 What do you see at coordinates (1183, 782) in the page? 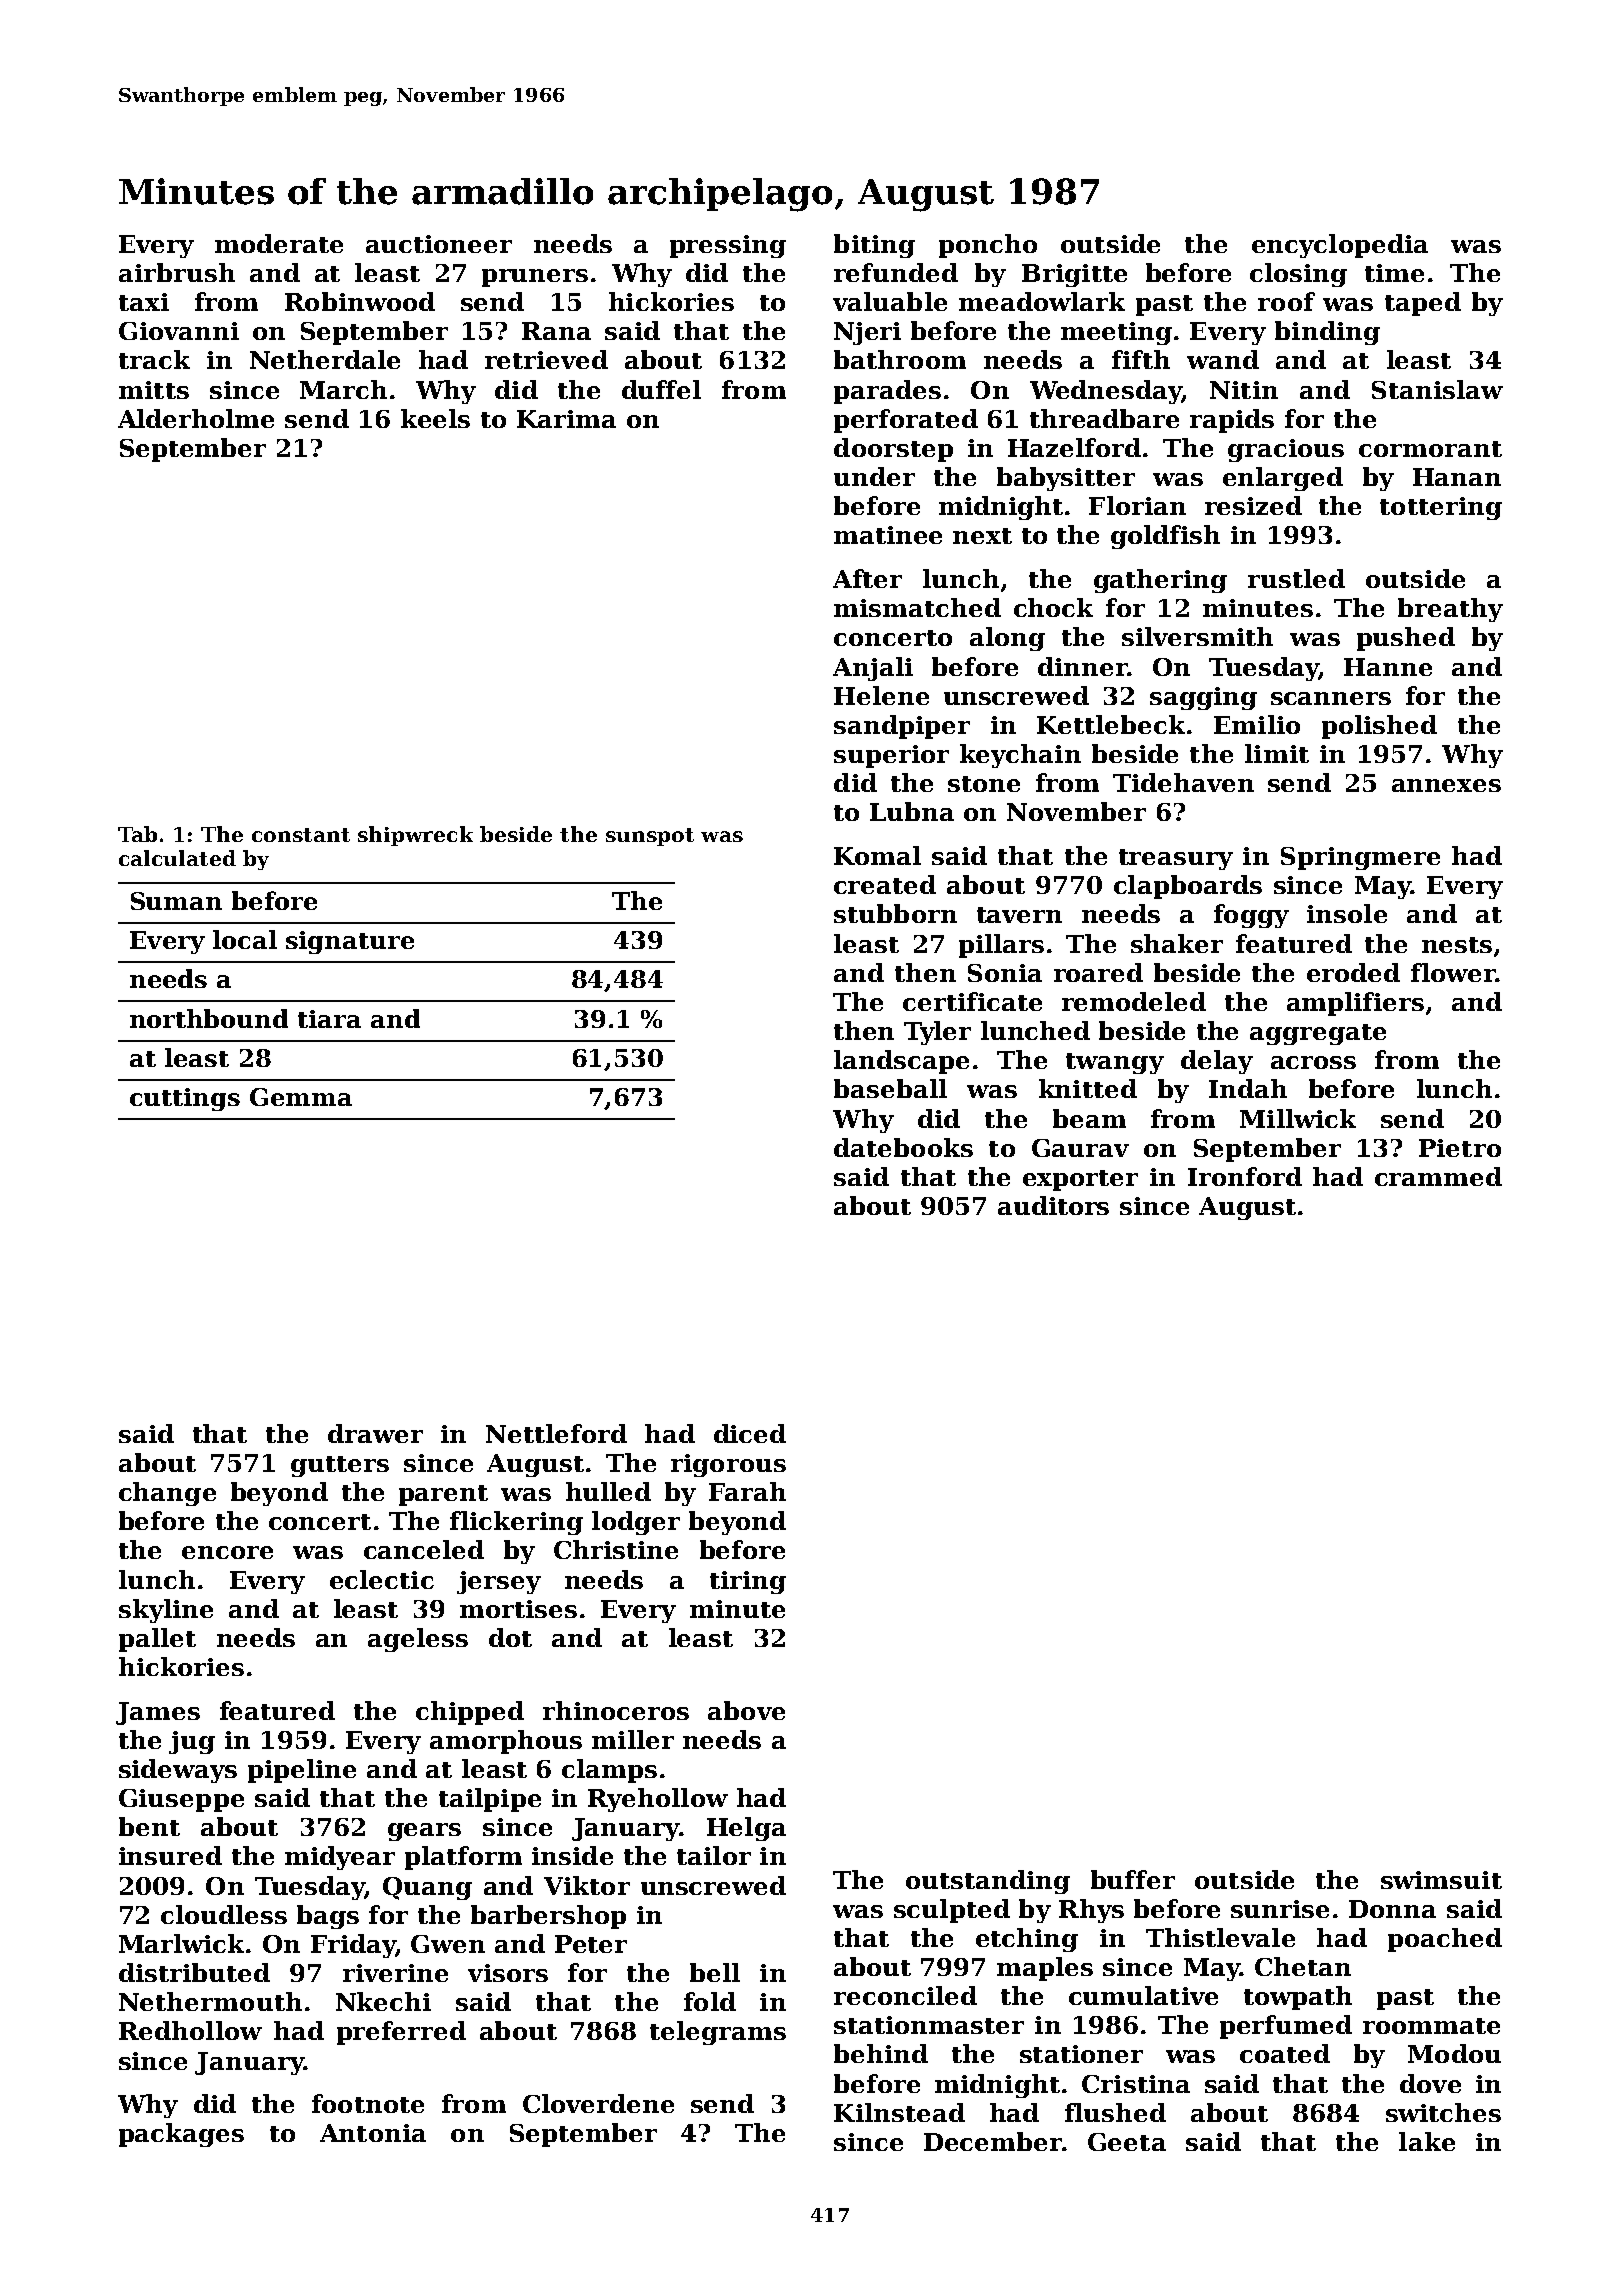
I see `Tidehaven` at bounding box center [1183, 782].
